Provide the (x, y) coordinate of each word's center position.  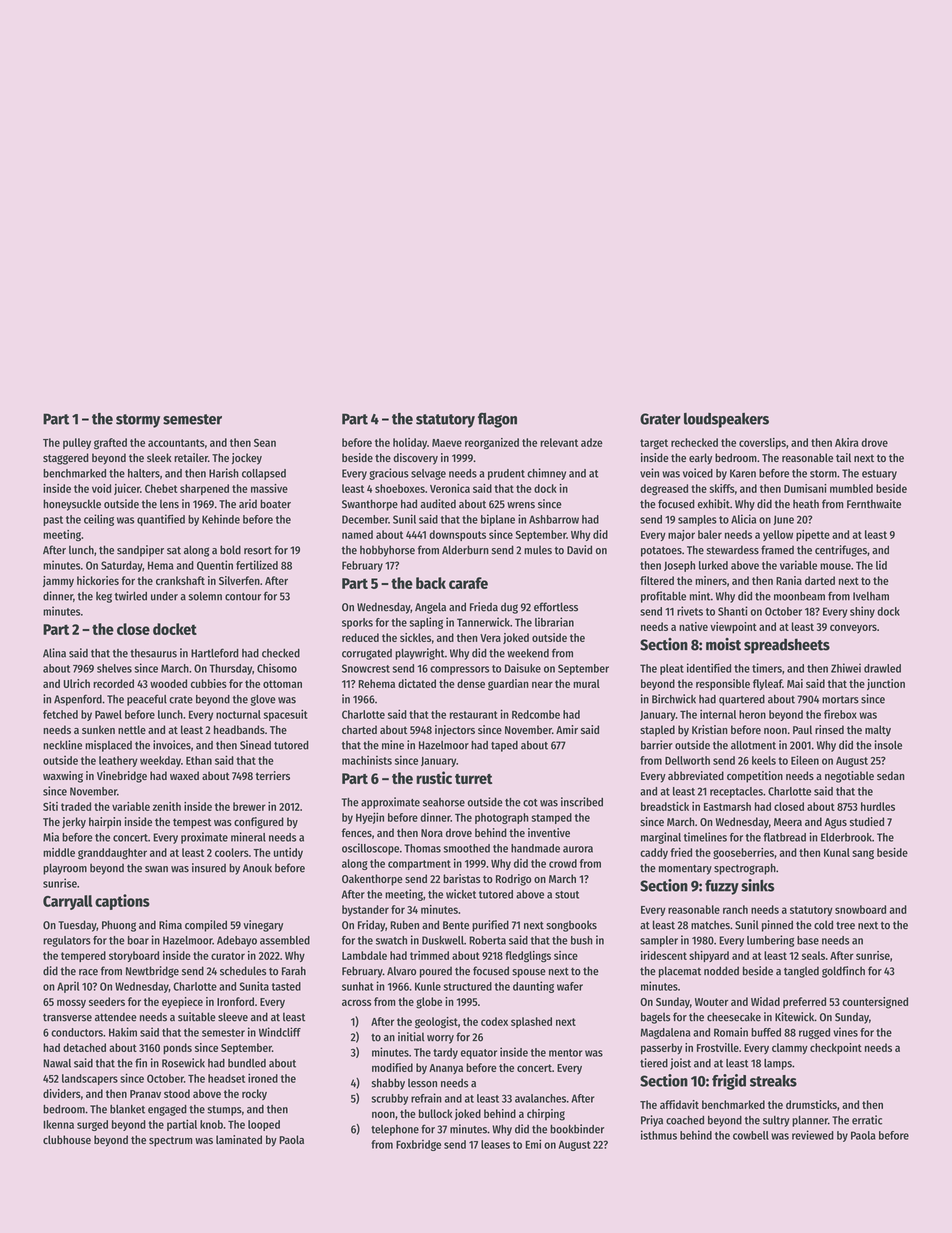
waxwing (63, 777)
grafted (110, 444)
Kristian (710, 729)
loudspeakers (726, 420)
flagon (497, 420)
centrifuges (841, 551)
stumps (225, 1111)
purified (490, 926)
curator (228, 956)
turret (474, 779)
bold (230, 550)
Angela (430, 608)
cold (823, 925)
